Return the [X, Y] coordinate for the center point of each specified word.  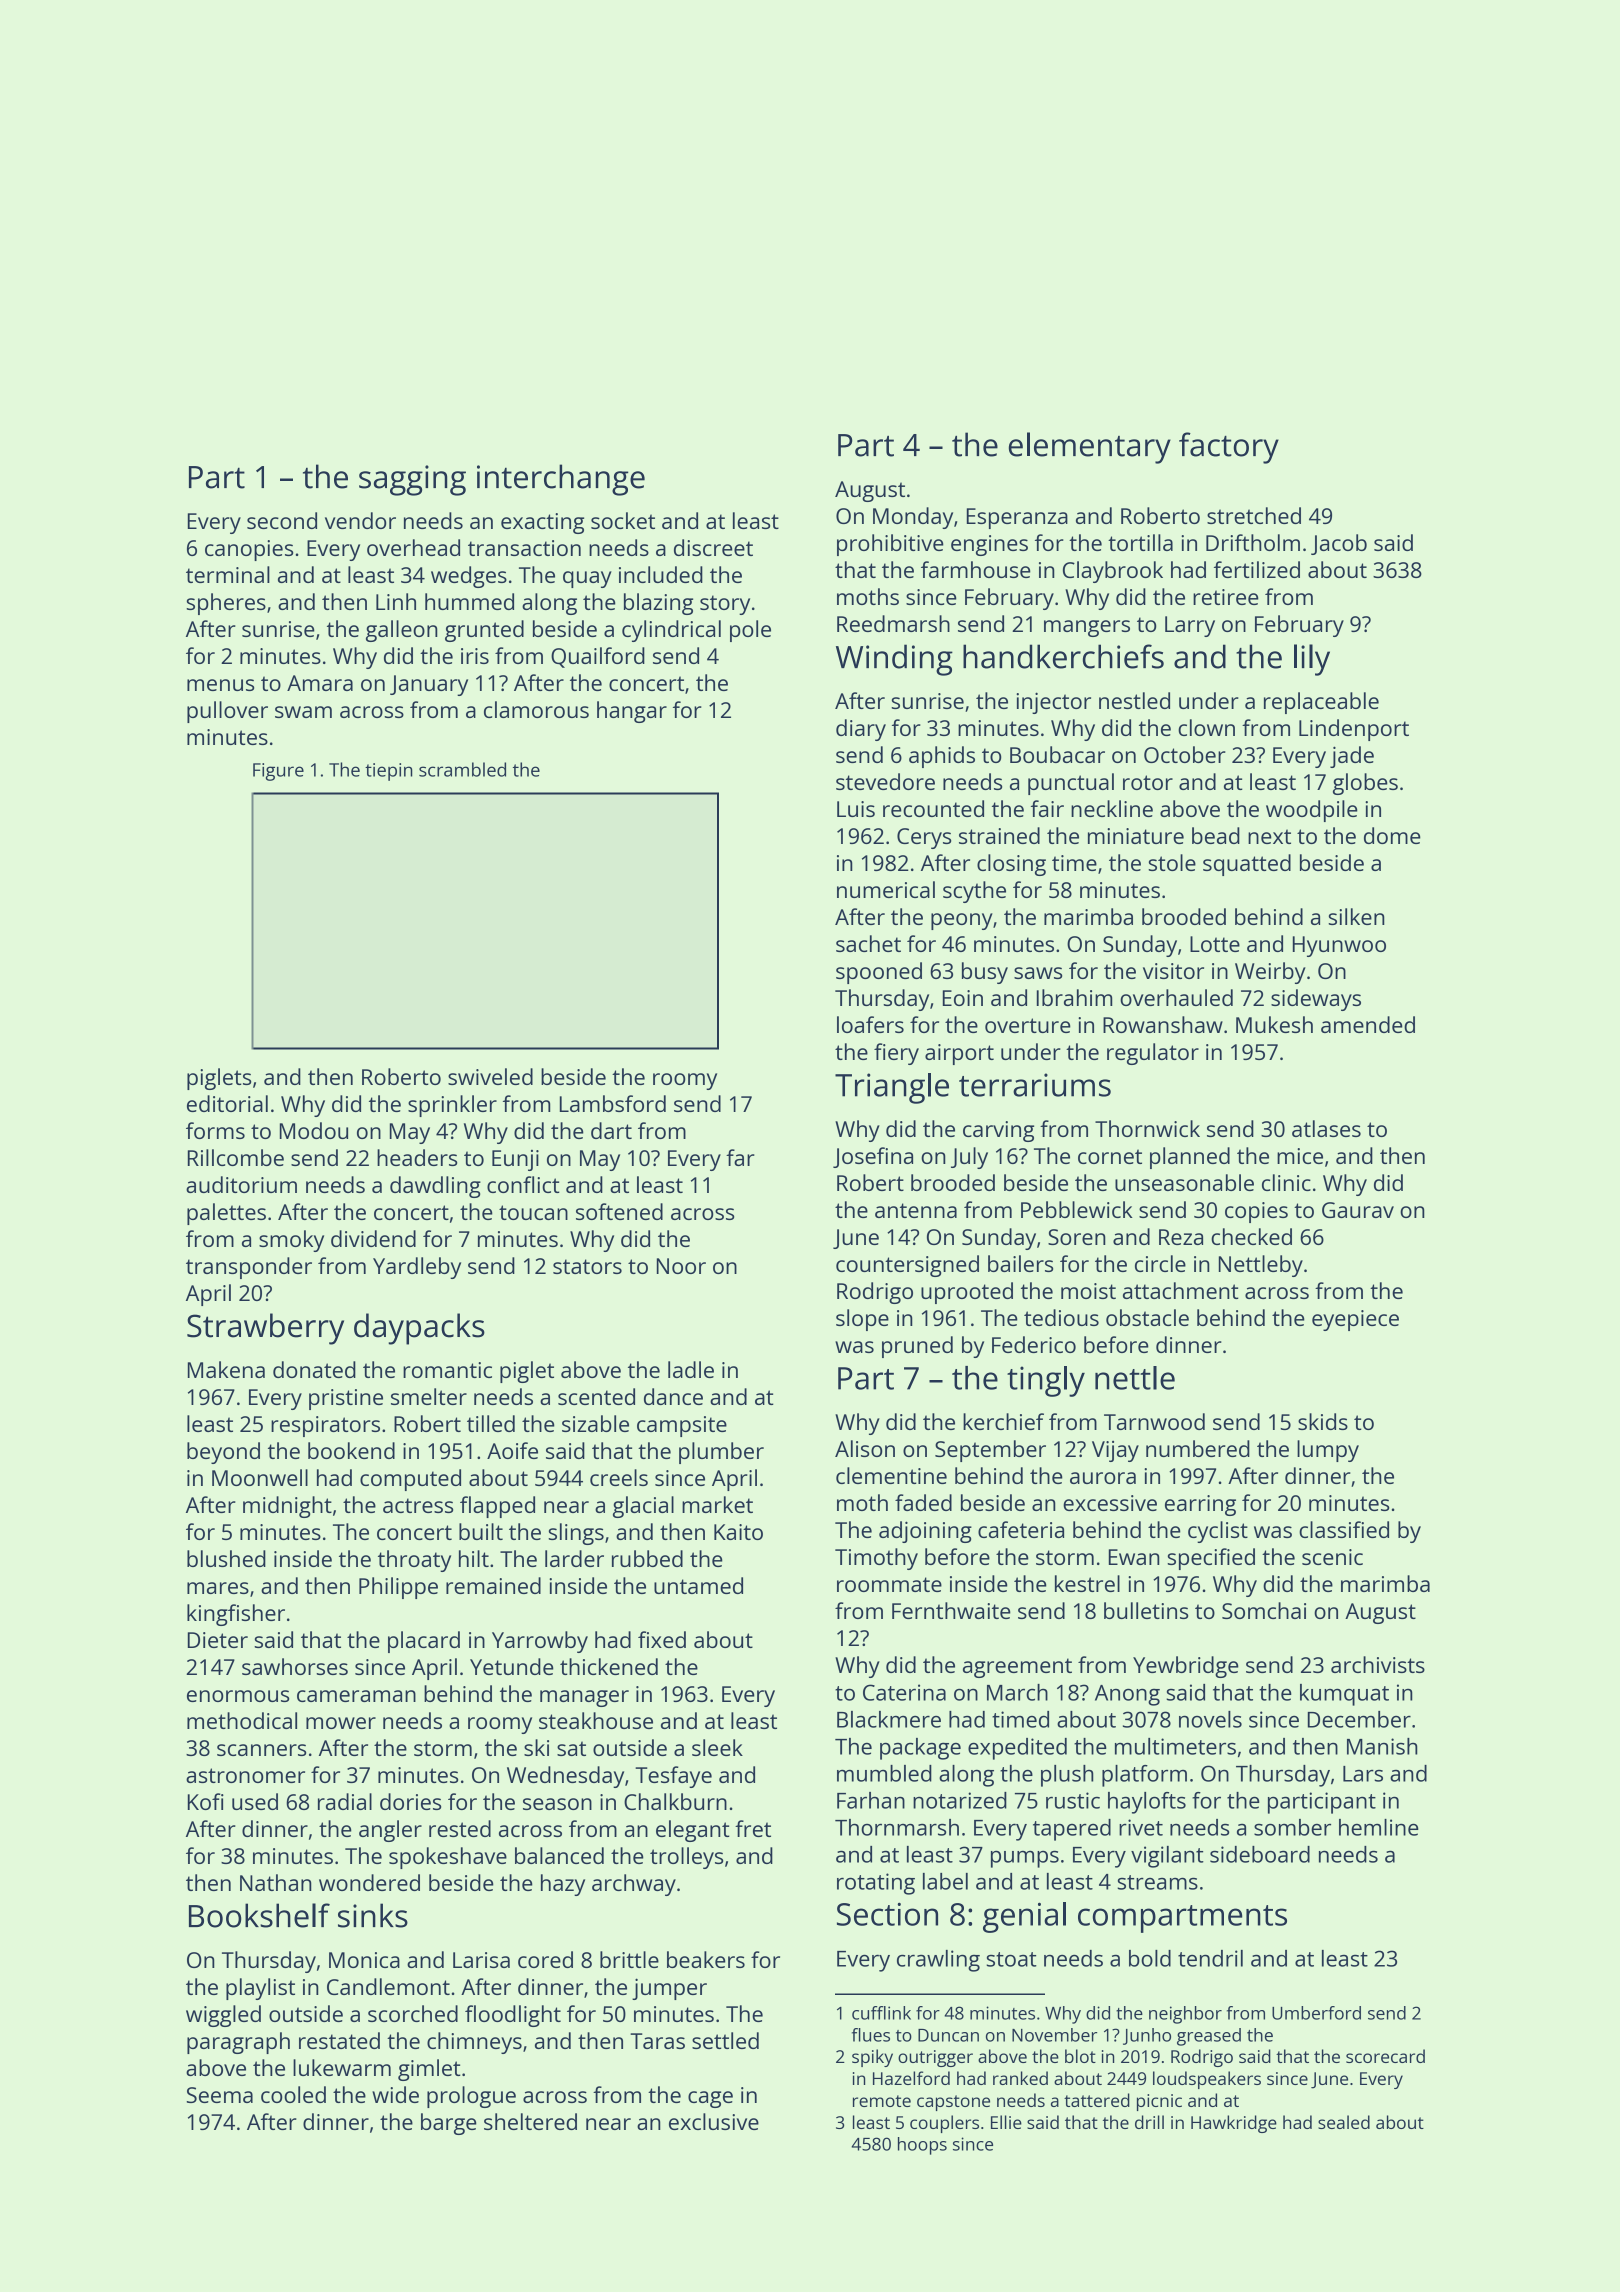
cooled [293, 2094]
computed [410, 1480]
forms [215, 1130]
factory [1229, 448]
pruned [917, 1347]
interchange [561, 480]
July [969, 1158]
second [282, 520]
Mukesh [1274, 1024]
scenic [1332, 1557]
